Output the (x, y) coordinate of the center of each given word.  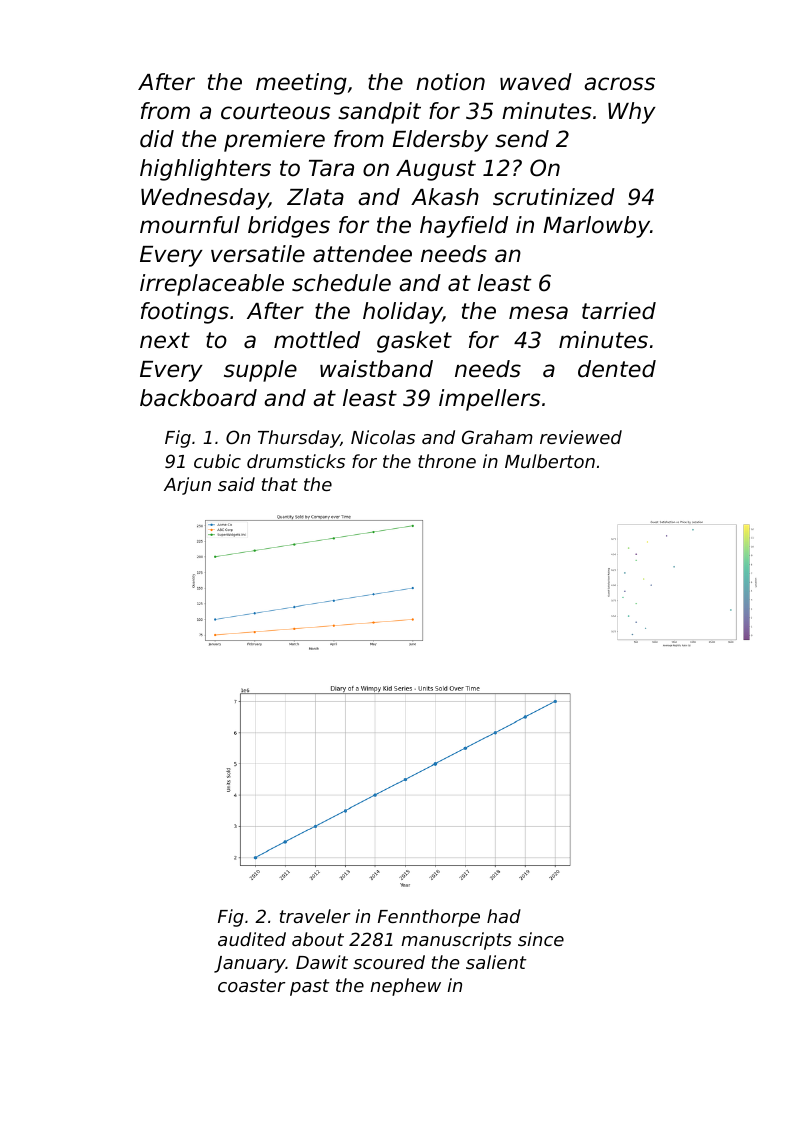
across (619, 84)
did (157, 139)
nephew (405, 987)
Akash (445, 197)
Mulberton (550, 461)
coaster (252, 985)
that (280, 484)
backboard (198, 398)
